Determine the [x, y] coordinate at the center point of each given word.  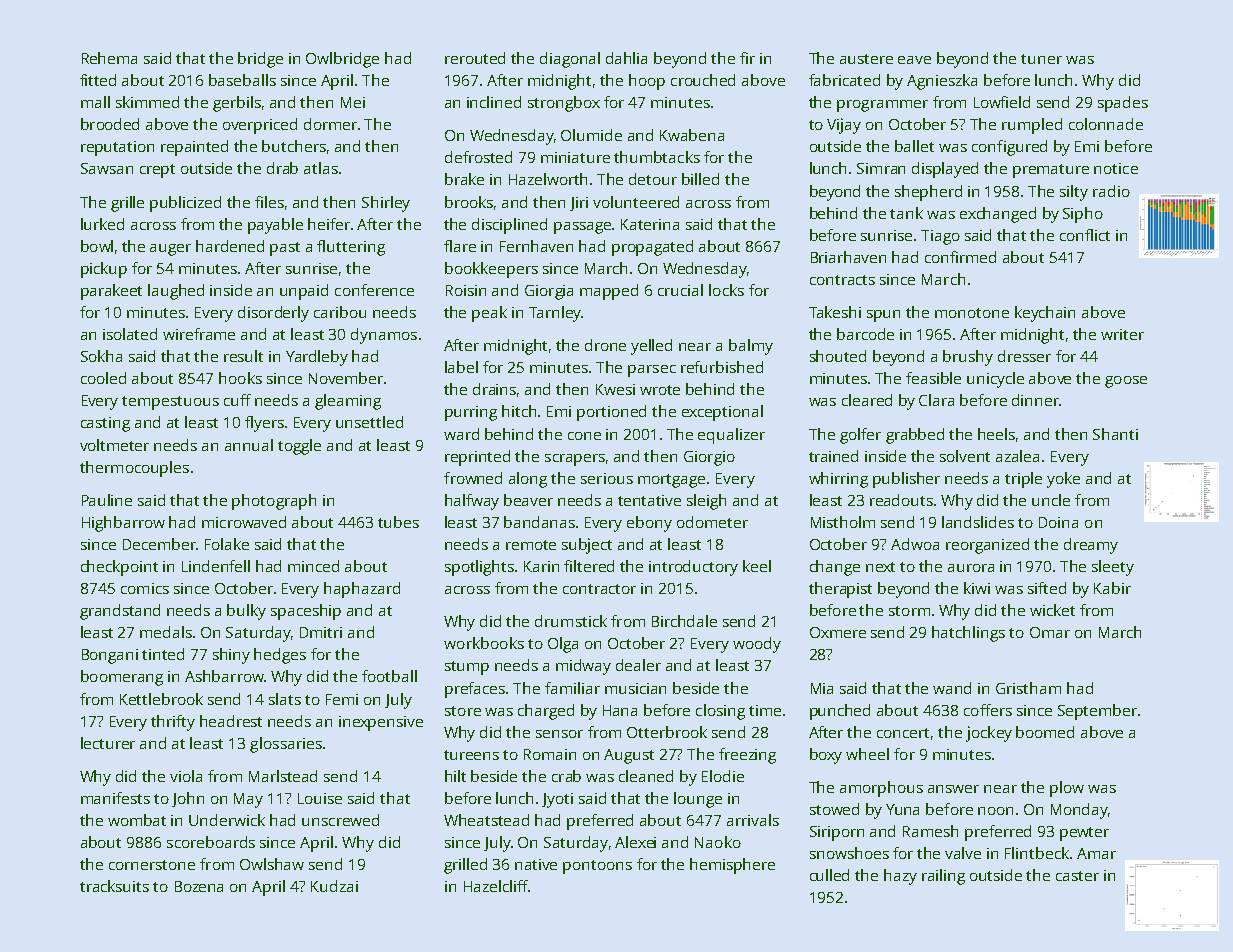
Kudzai [334, 886]
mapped [609, 292]
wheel [867, 754]
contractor [599, 589]
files [269, 202]
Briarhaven [848, 257]
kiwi [977, 588]
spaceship [306, 612]
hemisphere [732, 866]
